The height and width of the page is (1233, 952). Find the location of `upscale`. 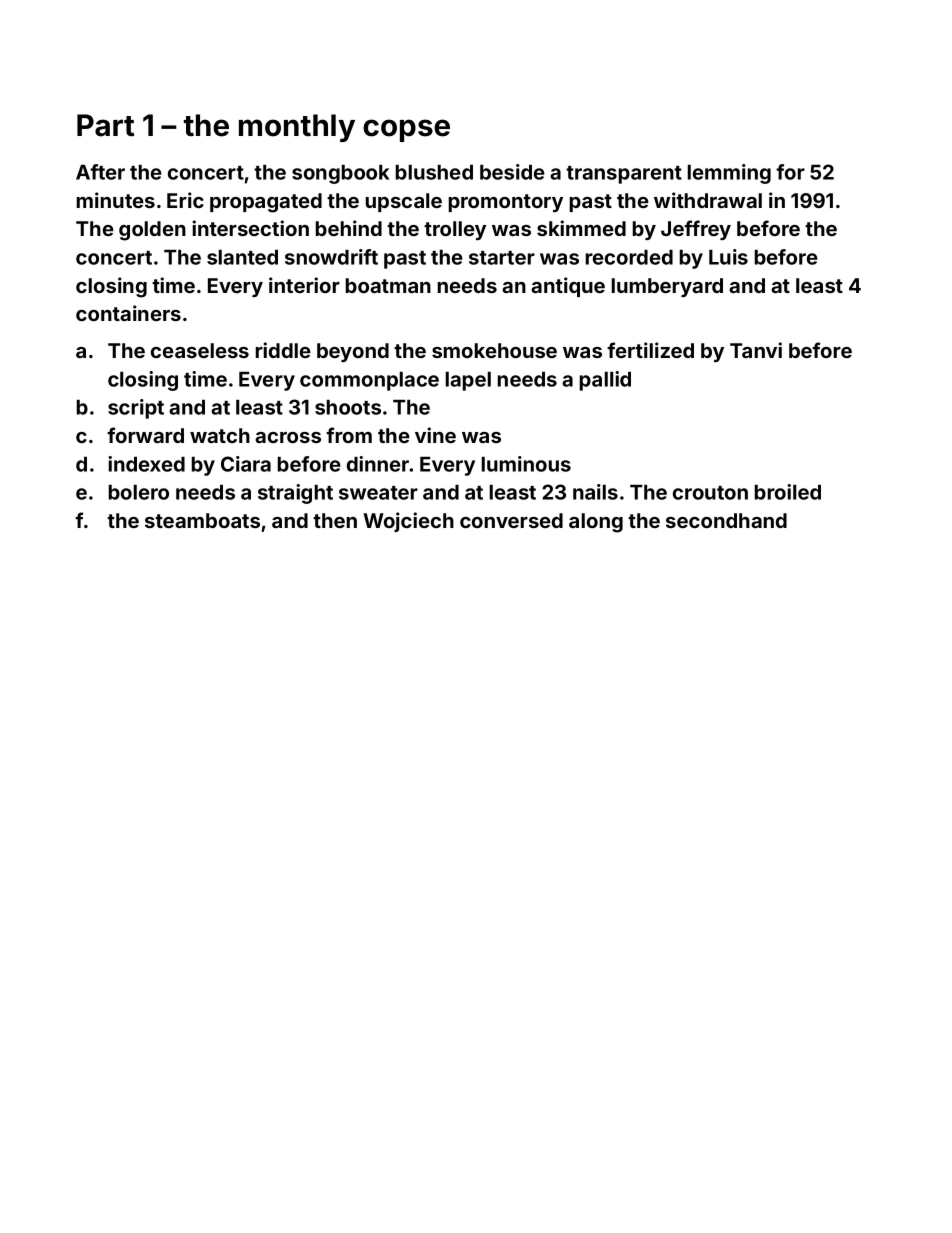

upscale is located at coordinates (404, 202).
